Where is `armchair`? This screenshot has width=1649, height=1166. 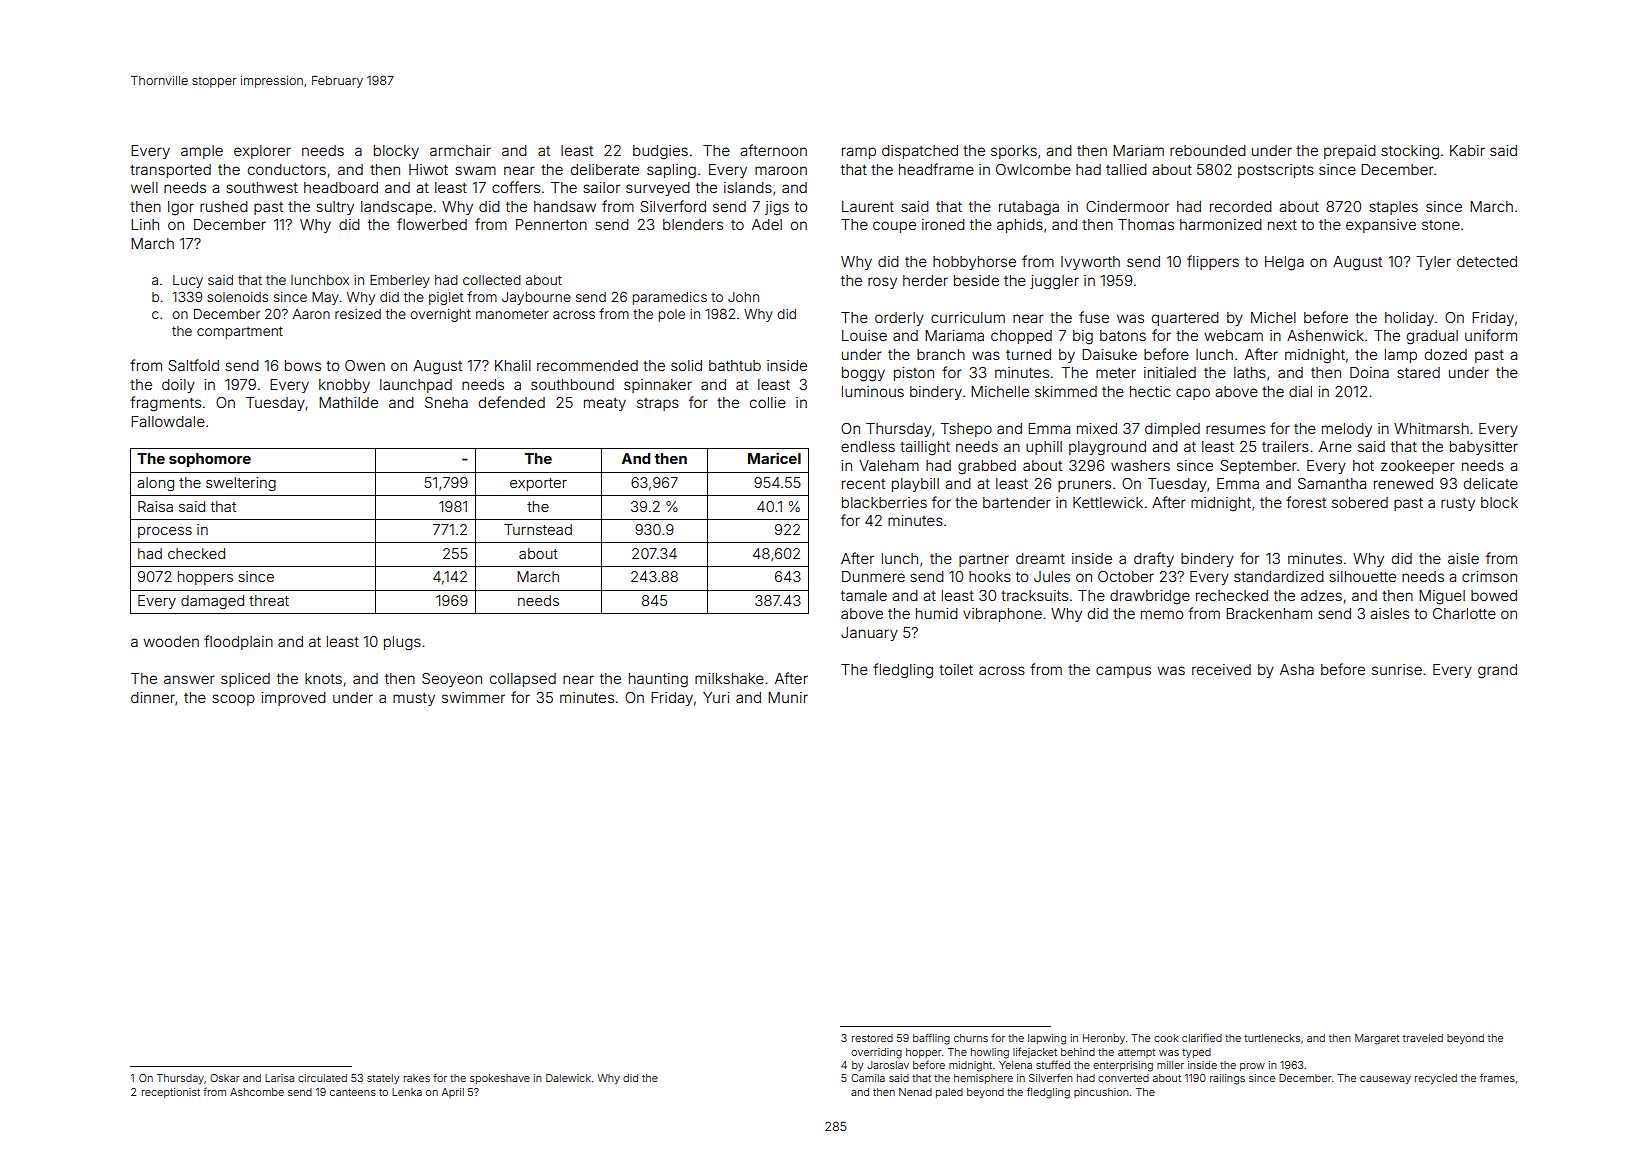
armchair is located at coordinates (460, 150).
